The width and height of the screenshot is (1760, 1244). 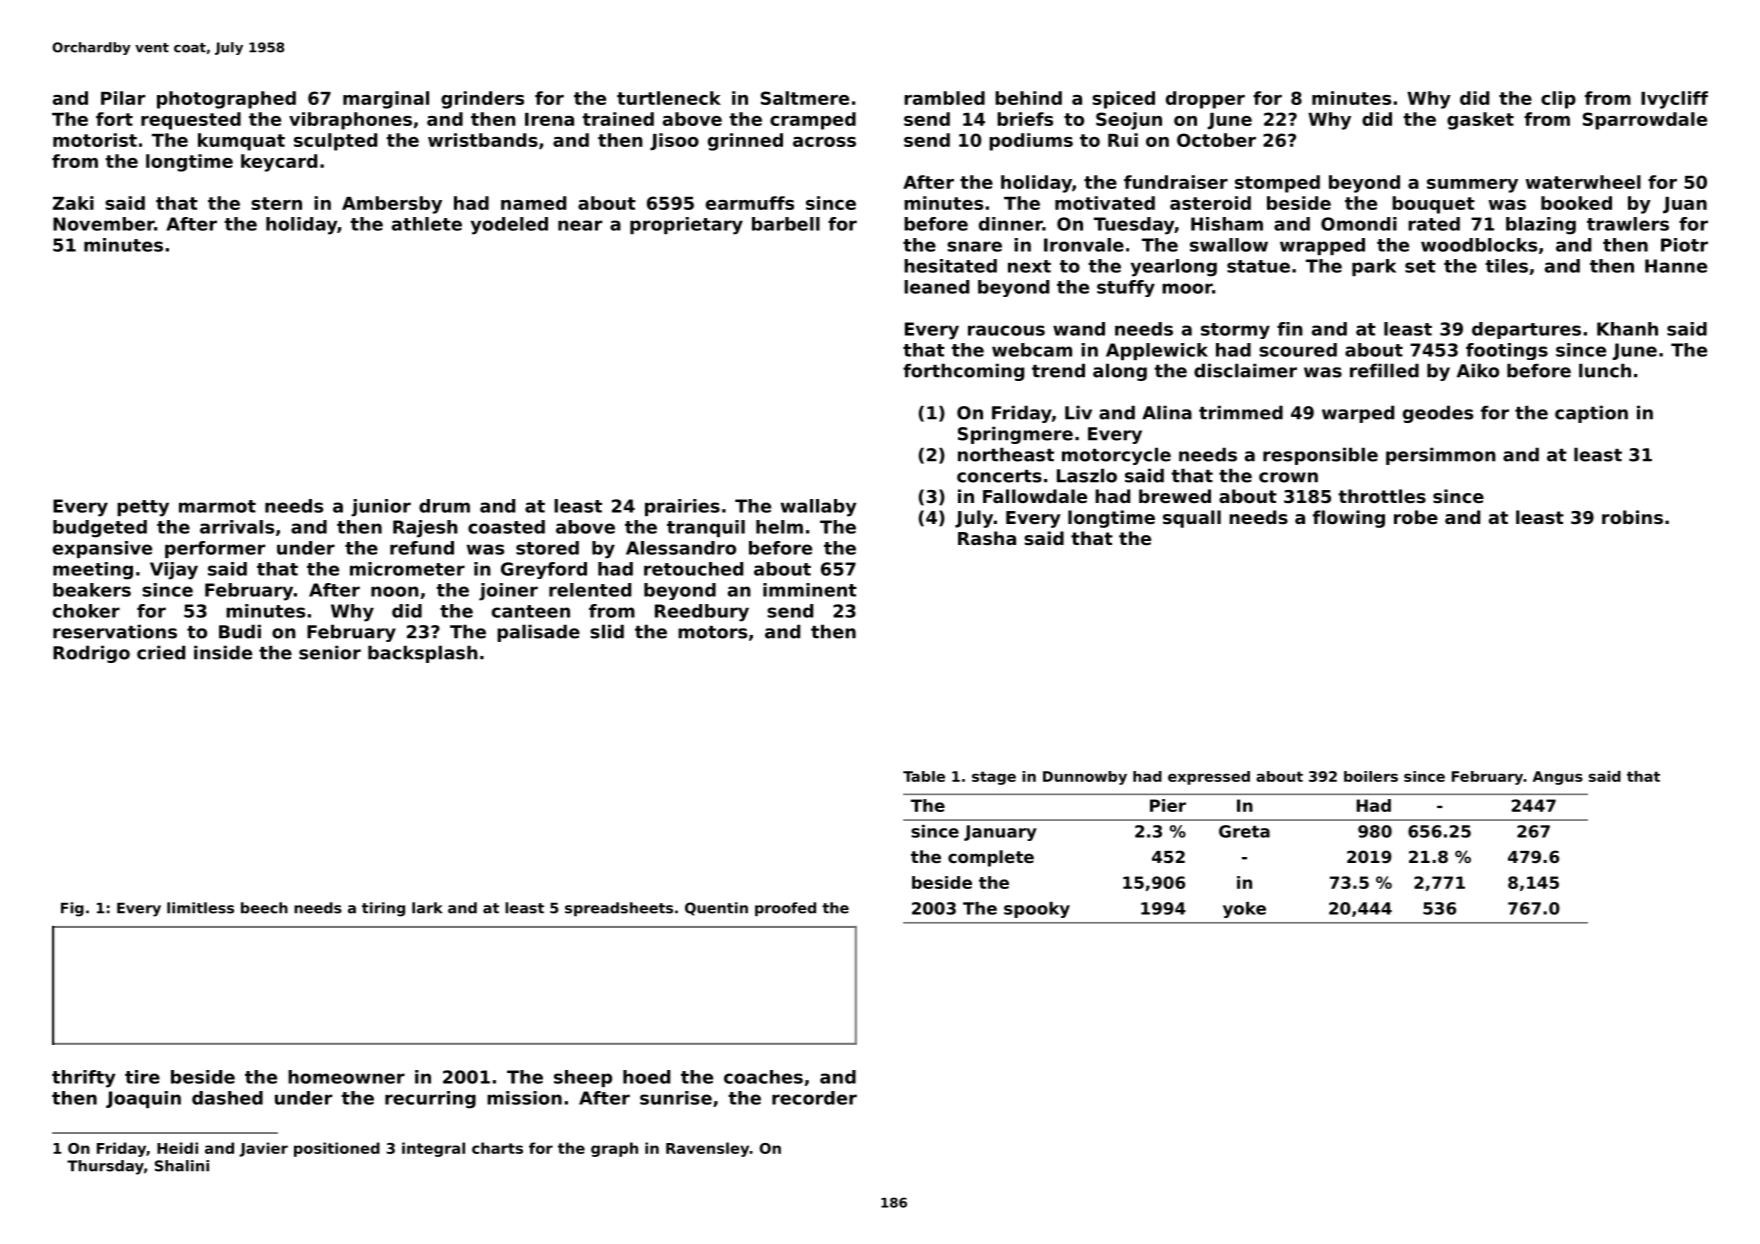 What do you see at coordinates (83, 1079) in the screenshot?
I see `thrifty` at bounding box center [83, 1079].
